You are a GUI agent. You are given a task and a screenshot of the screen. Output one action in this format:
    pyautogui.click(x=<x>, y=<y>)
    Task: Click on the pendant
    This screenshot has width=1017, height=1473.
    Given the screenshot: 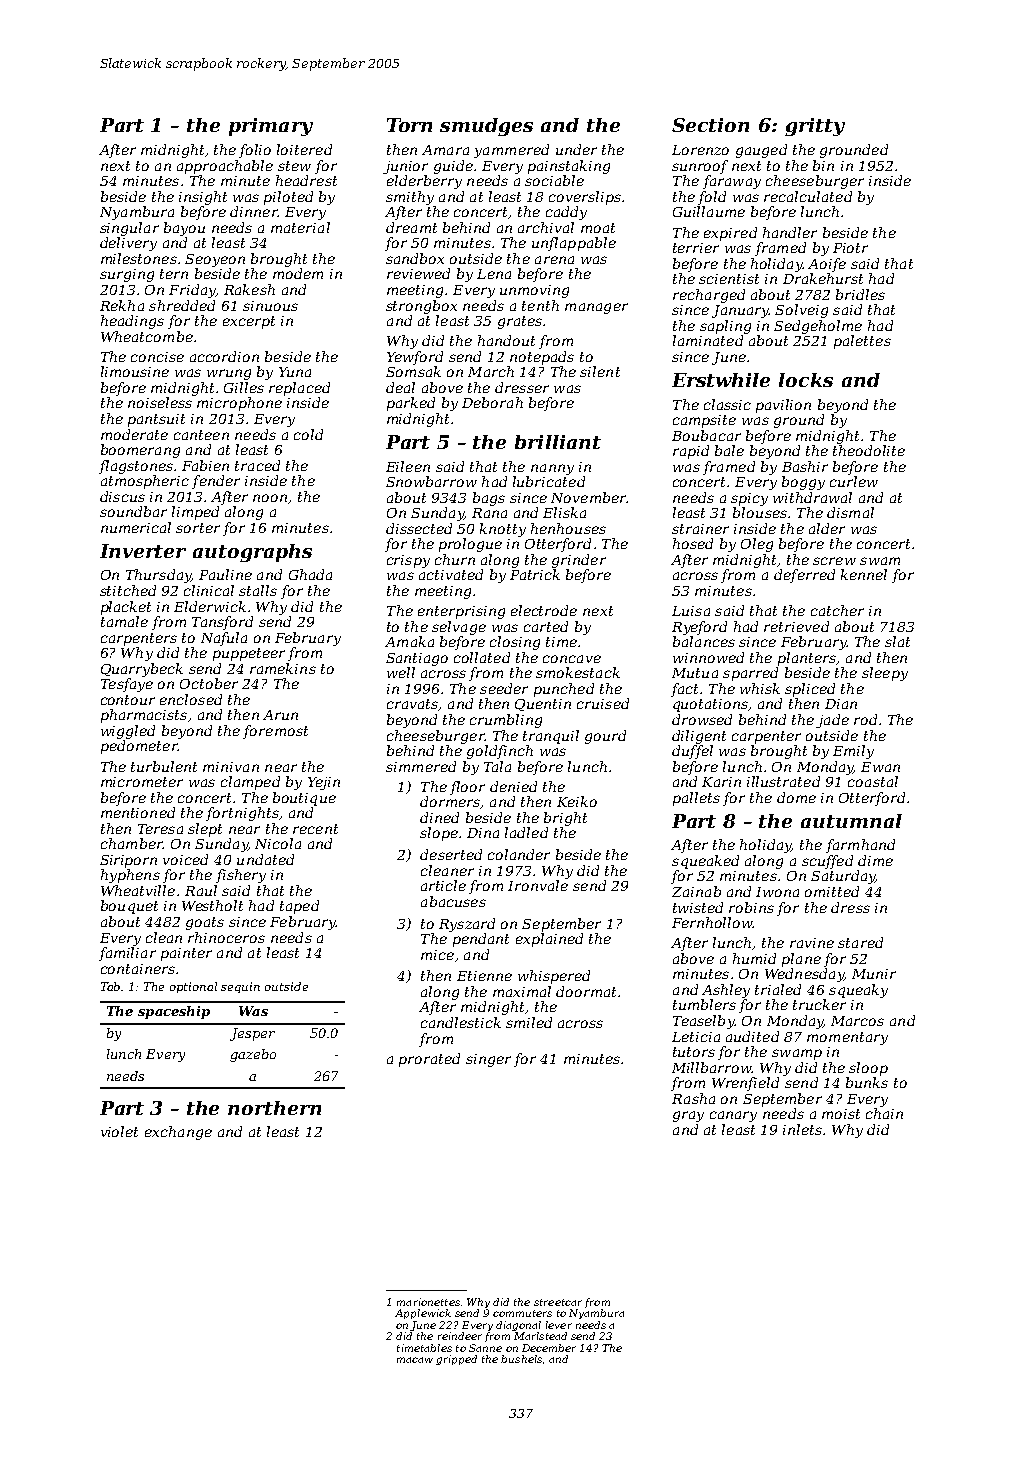 What is the action you would take?
    pyautogui.click(x=481, y=940)
